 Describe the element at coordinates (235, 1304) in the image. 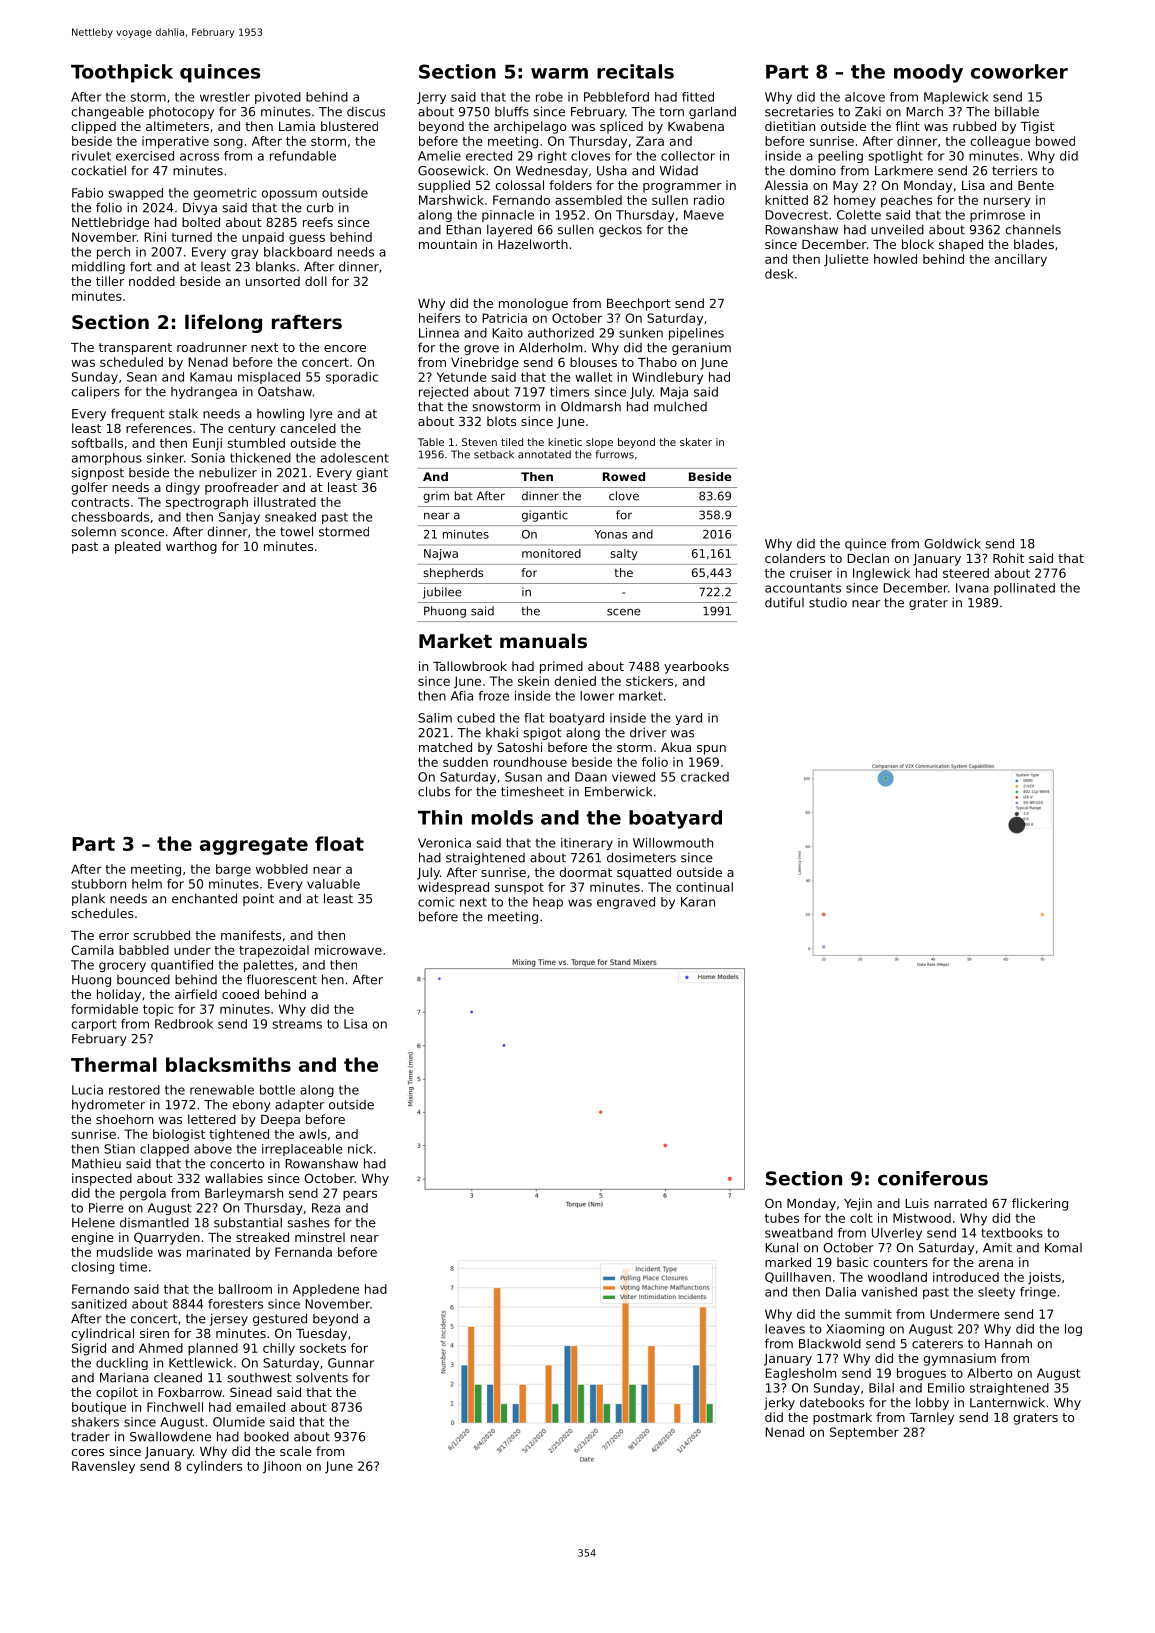

I see `foresters` at that location.
